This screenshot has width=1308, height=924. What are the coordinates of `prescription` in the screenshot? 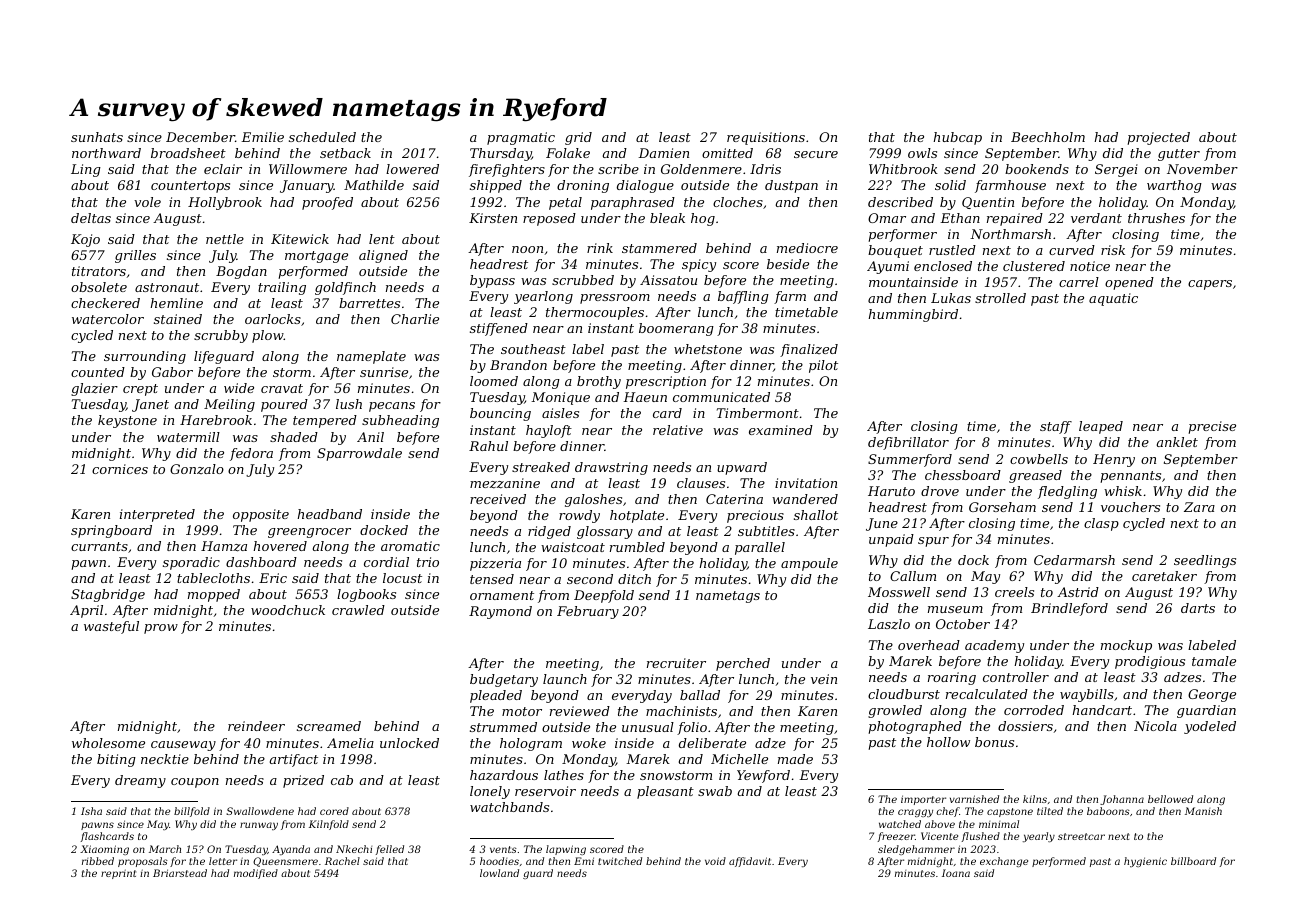 It's located at (666, 382).
